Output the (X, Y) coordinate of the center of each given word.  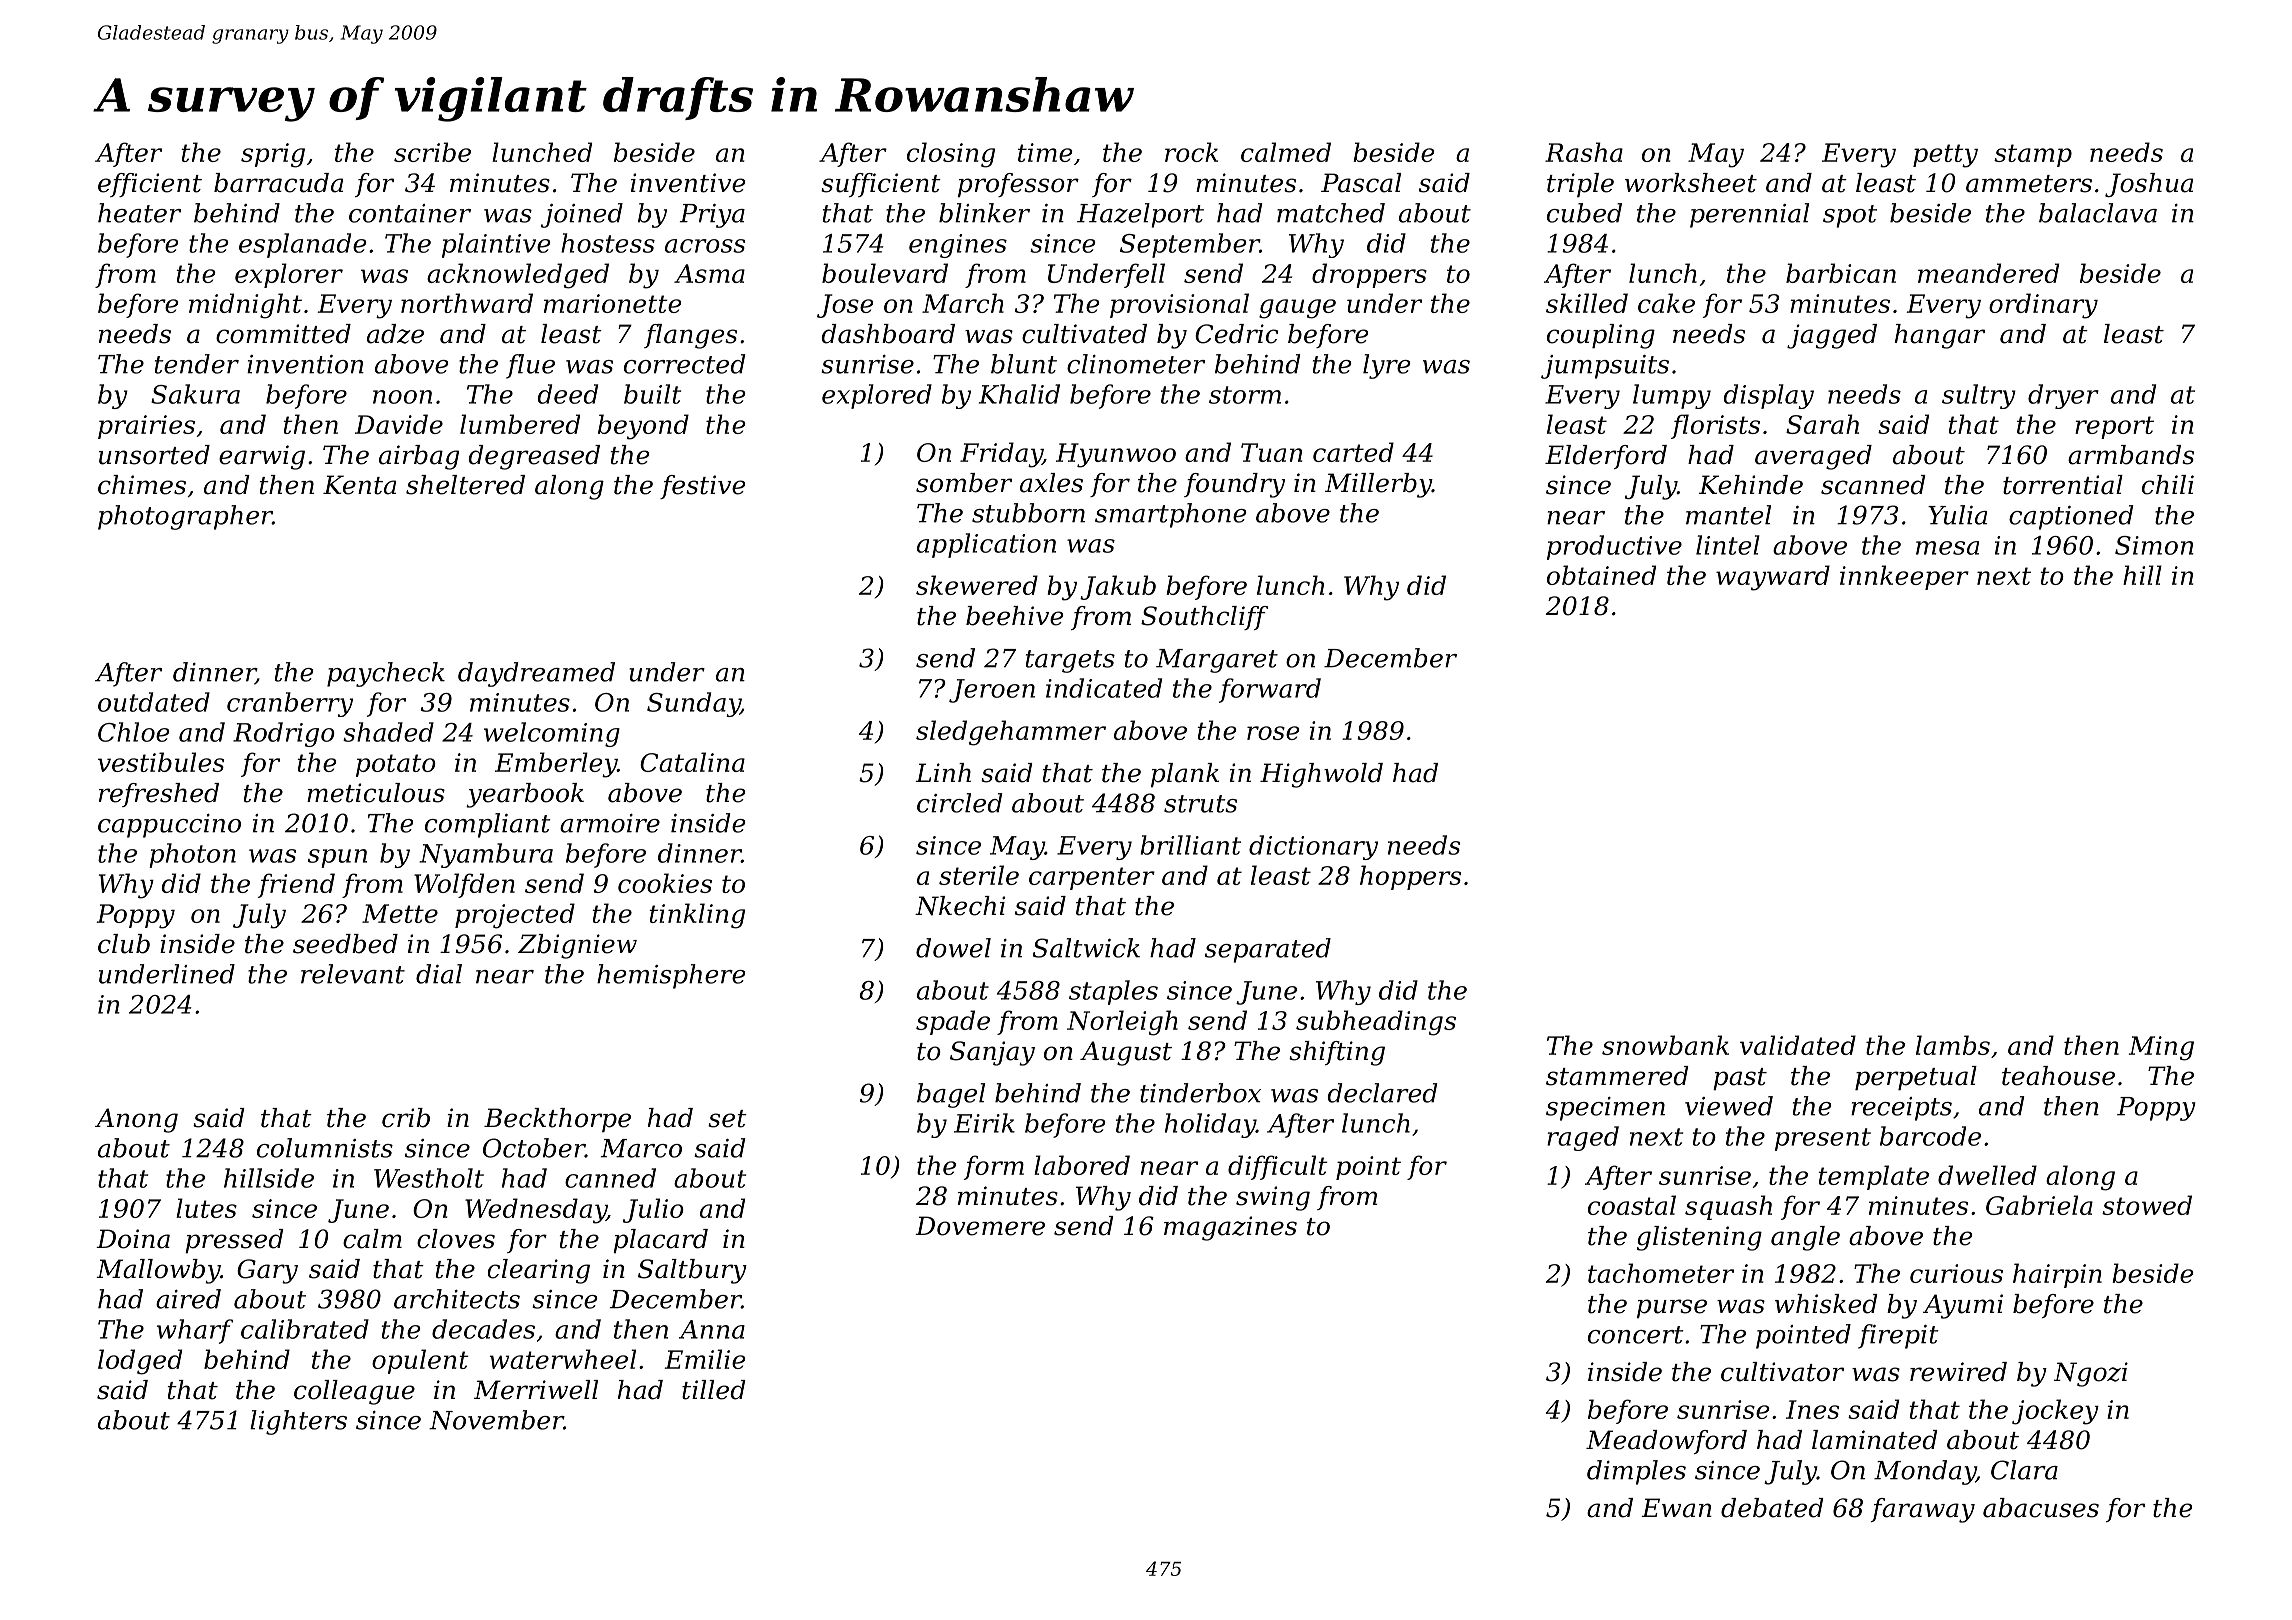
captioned (2071, 517)
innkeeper (1904, 577)
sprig (273, 155)
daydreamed (536, 674)
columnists (325, 1148)
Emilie (705, 1359)
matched (1331, 213)
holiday (1210, 1125)
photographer (185, 517)
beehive (1014, 616)
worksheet (1691, 183)
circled (959, 803)
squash (1728, 1207)
